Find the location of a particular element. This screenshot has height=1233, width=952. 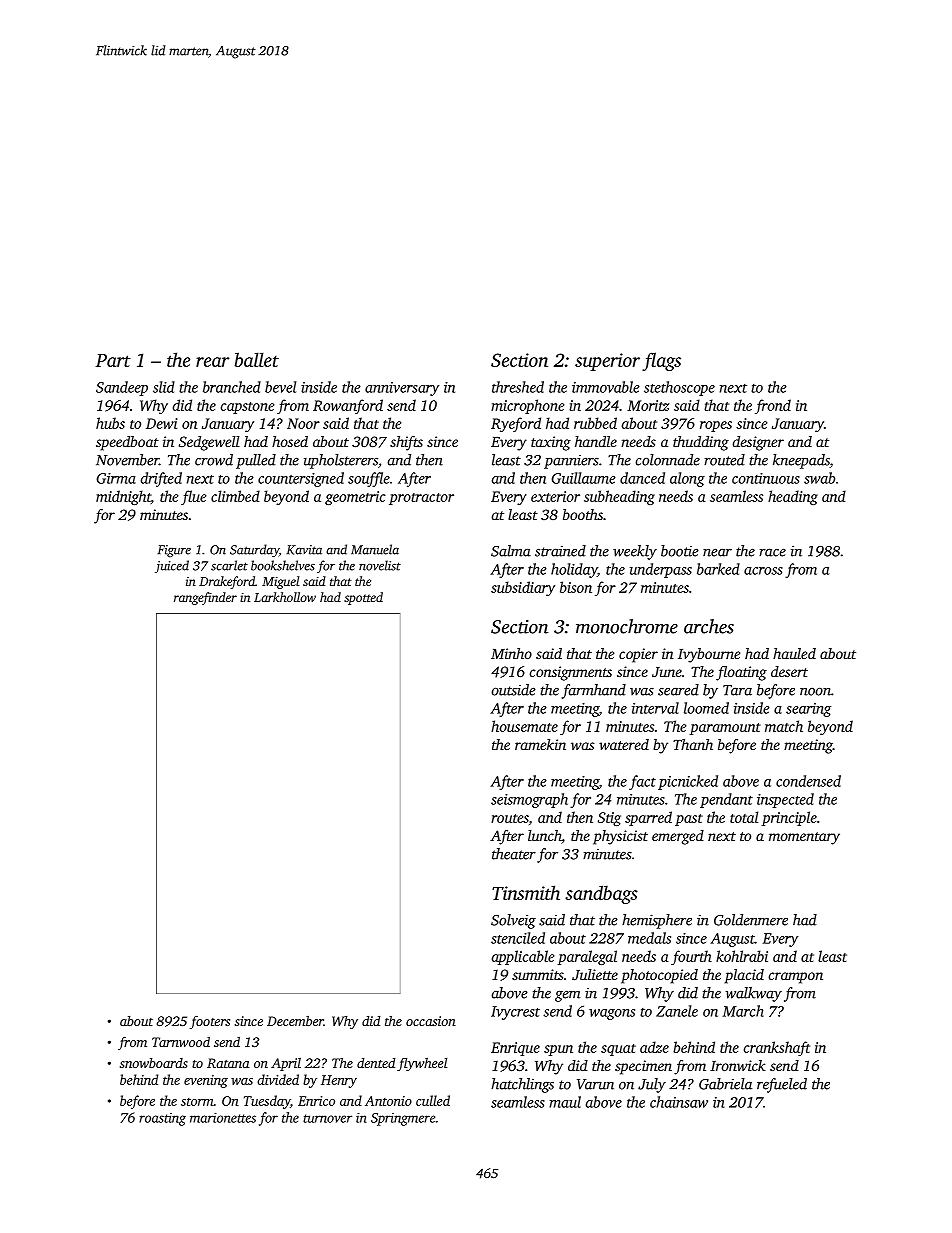

threshed is located at coordinates (518, 387).
